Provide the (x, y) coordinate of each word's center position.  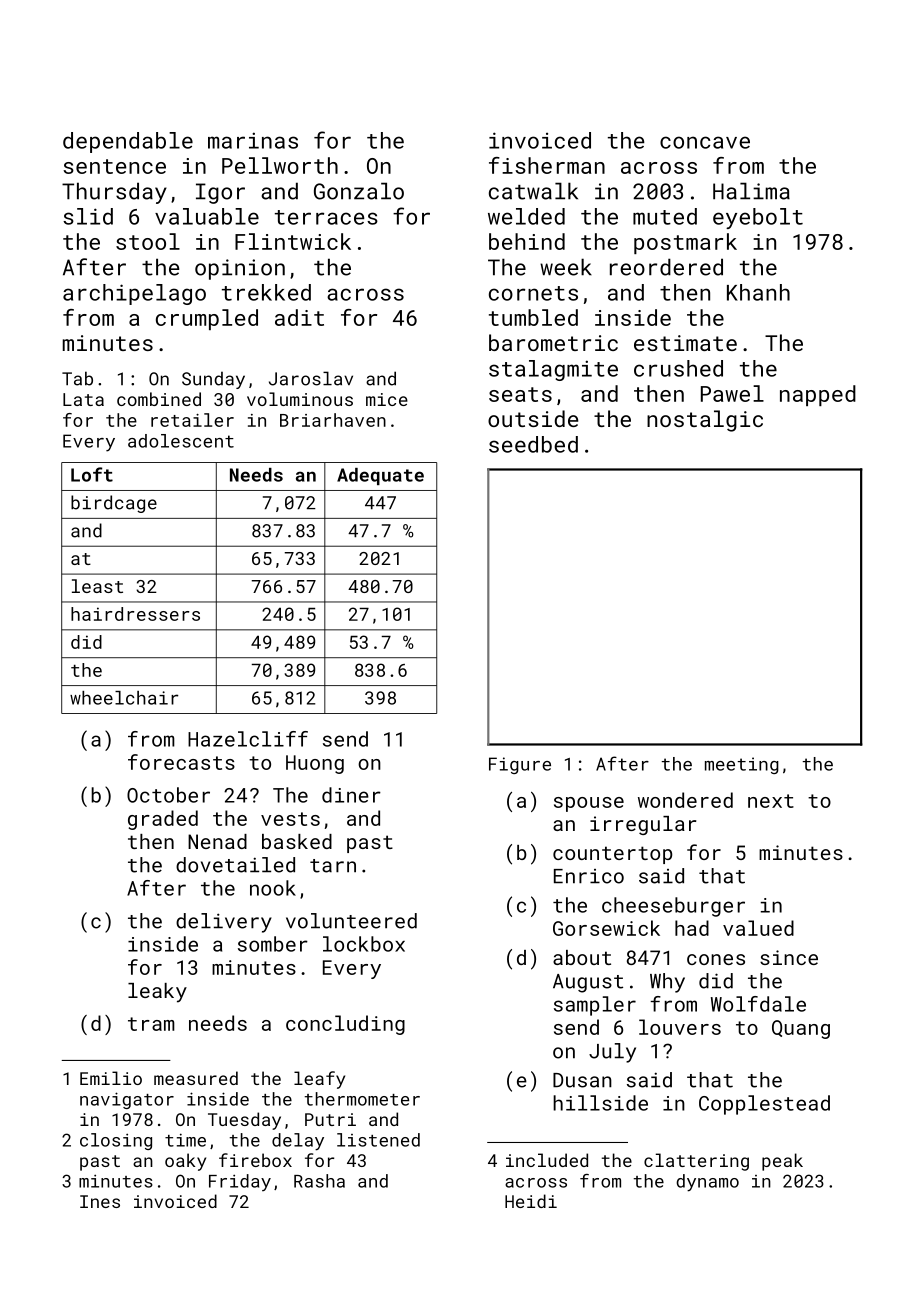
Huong (315, 764)
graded (163, 820)
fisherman (547, 165)
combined (159, 399)
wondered (685, 800)
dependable (128, 142)
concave (705, 142)
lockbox (364, 944)
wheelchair (124, 698)
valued (758, 928)
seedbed (533, 444)
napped (818, 395)
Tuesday (244, 1121)
